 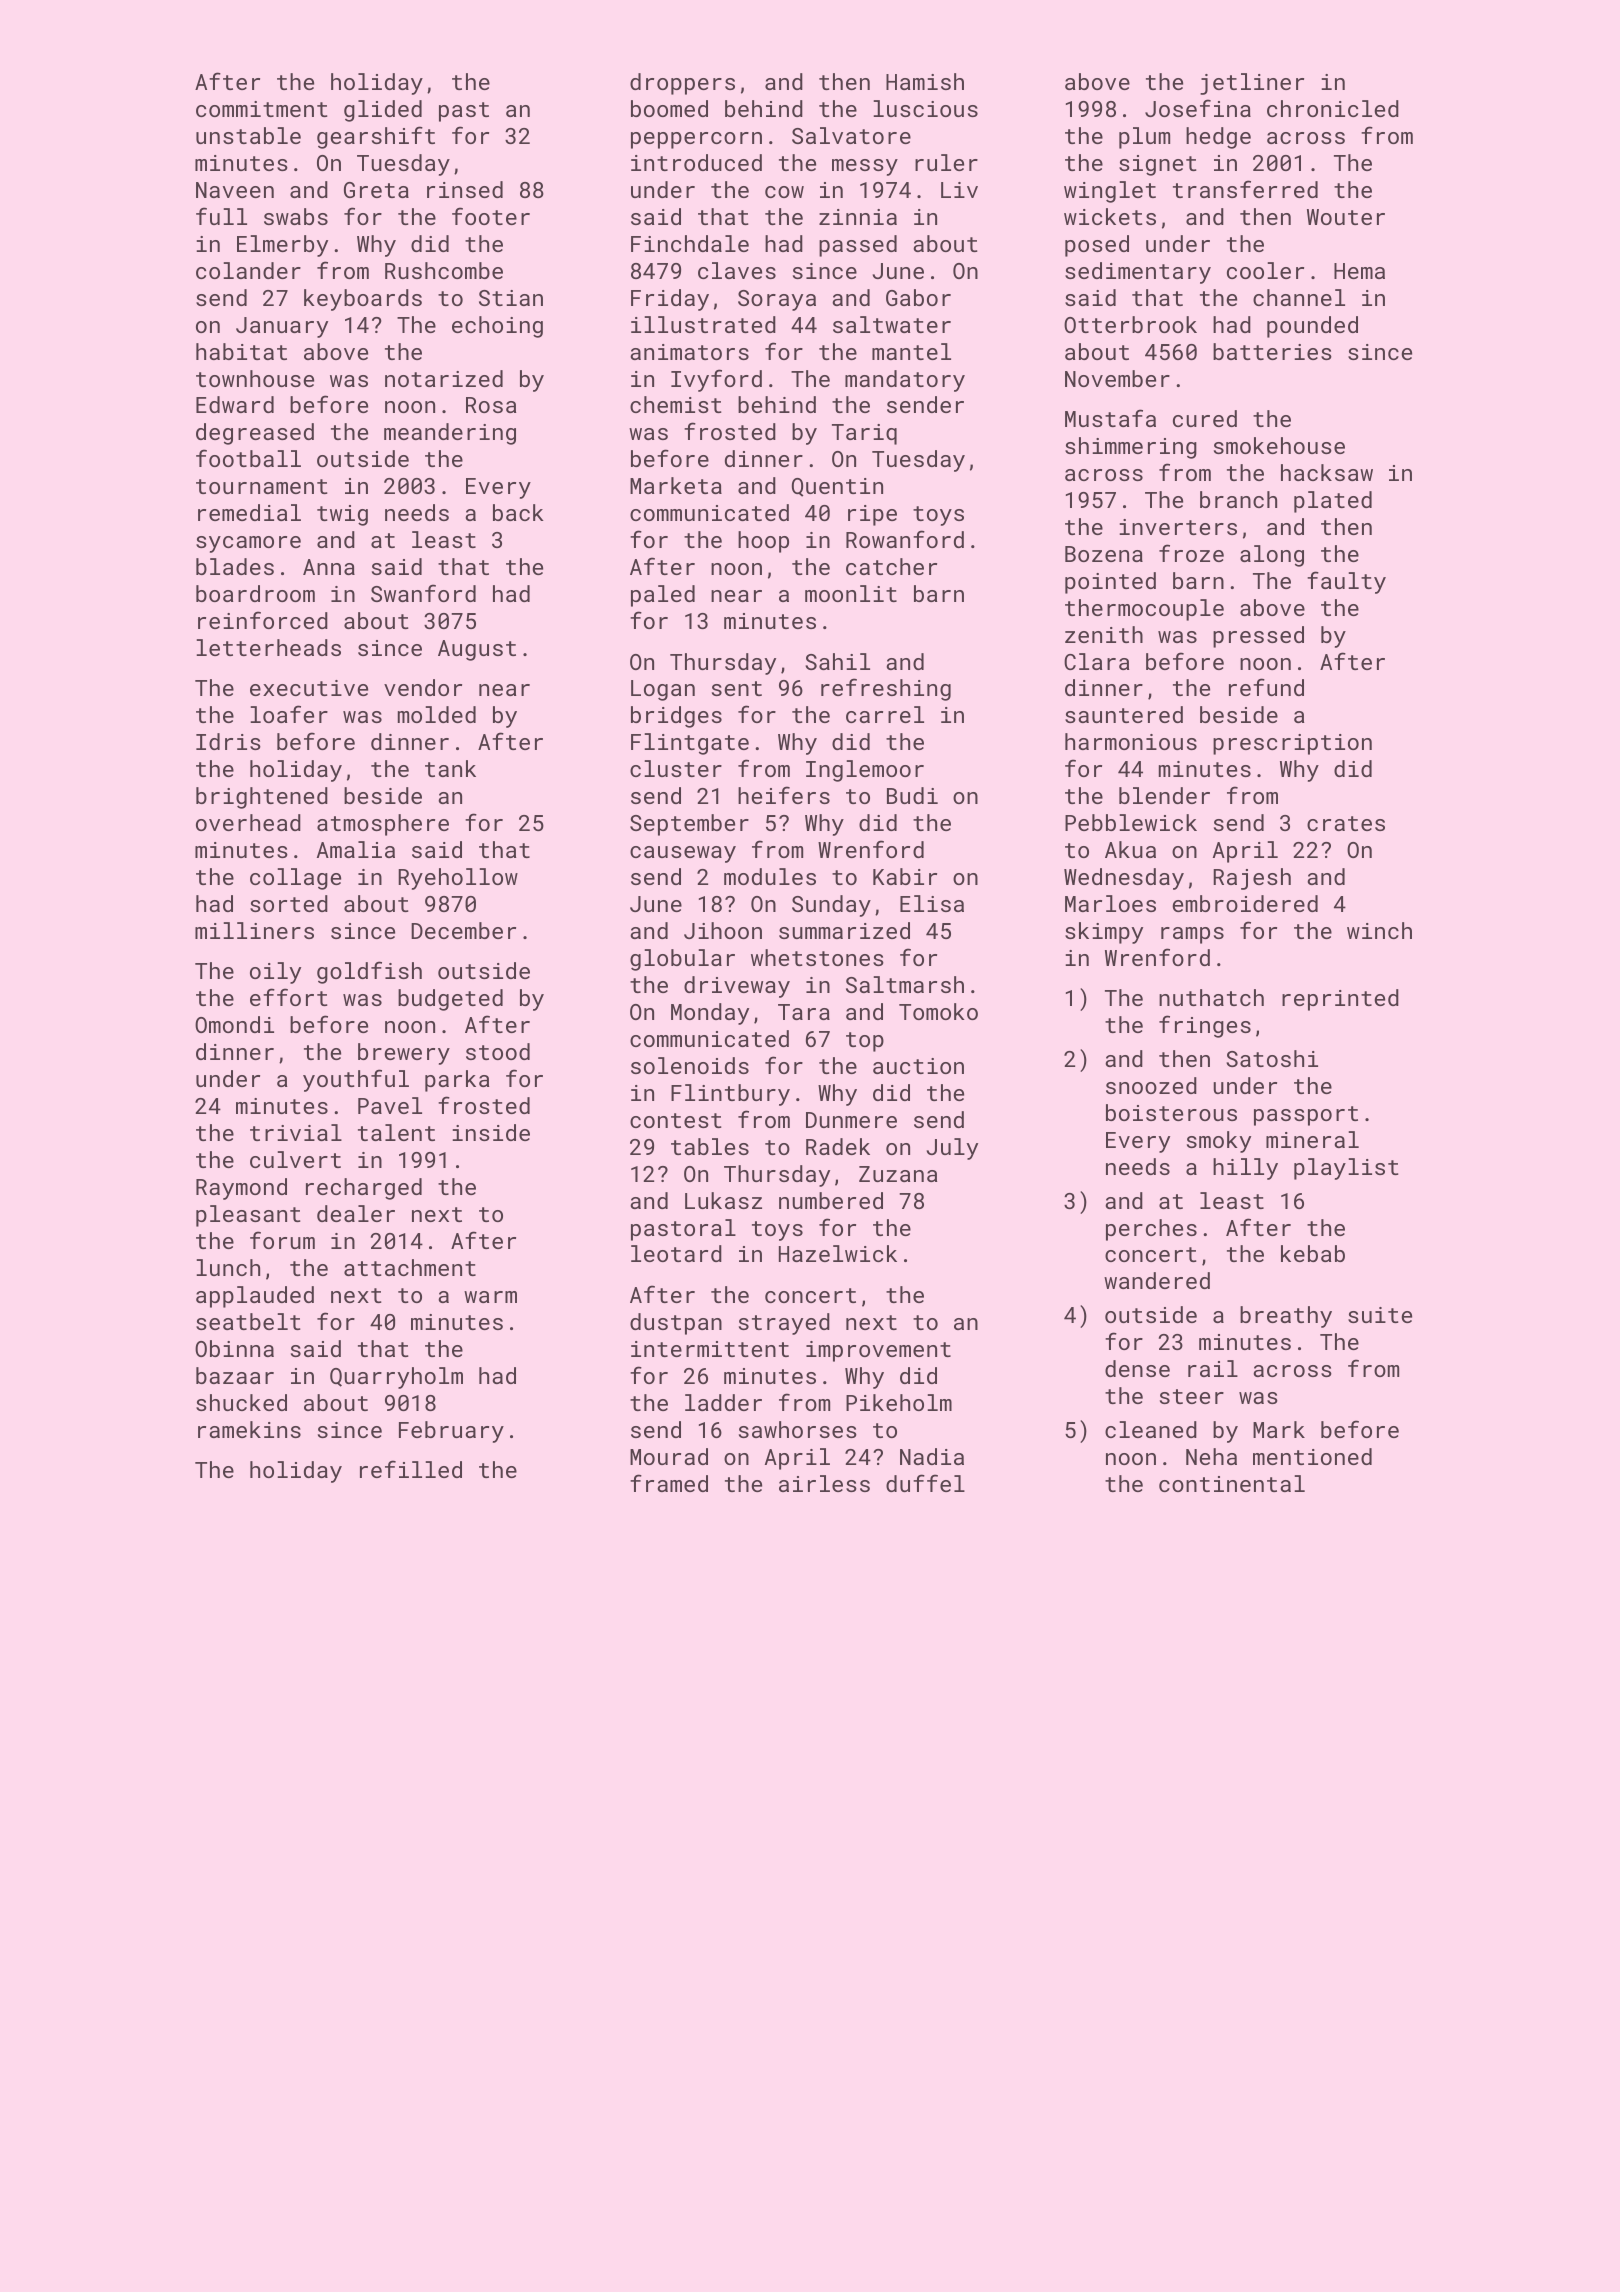 What do you see at coordinates (946, 162) in the page?
I see `ruler` at bounding box center [946, 162].
